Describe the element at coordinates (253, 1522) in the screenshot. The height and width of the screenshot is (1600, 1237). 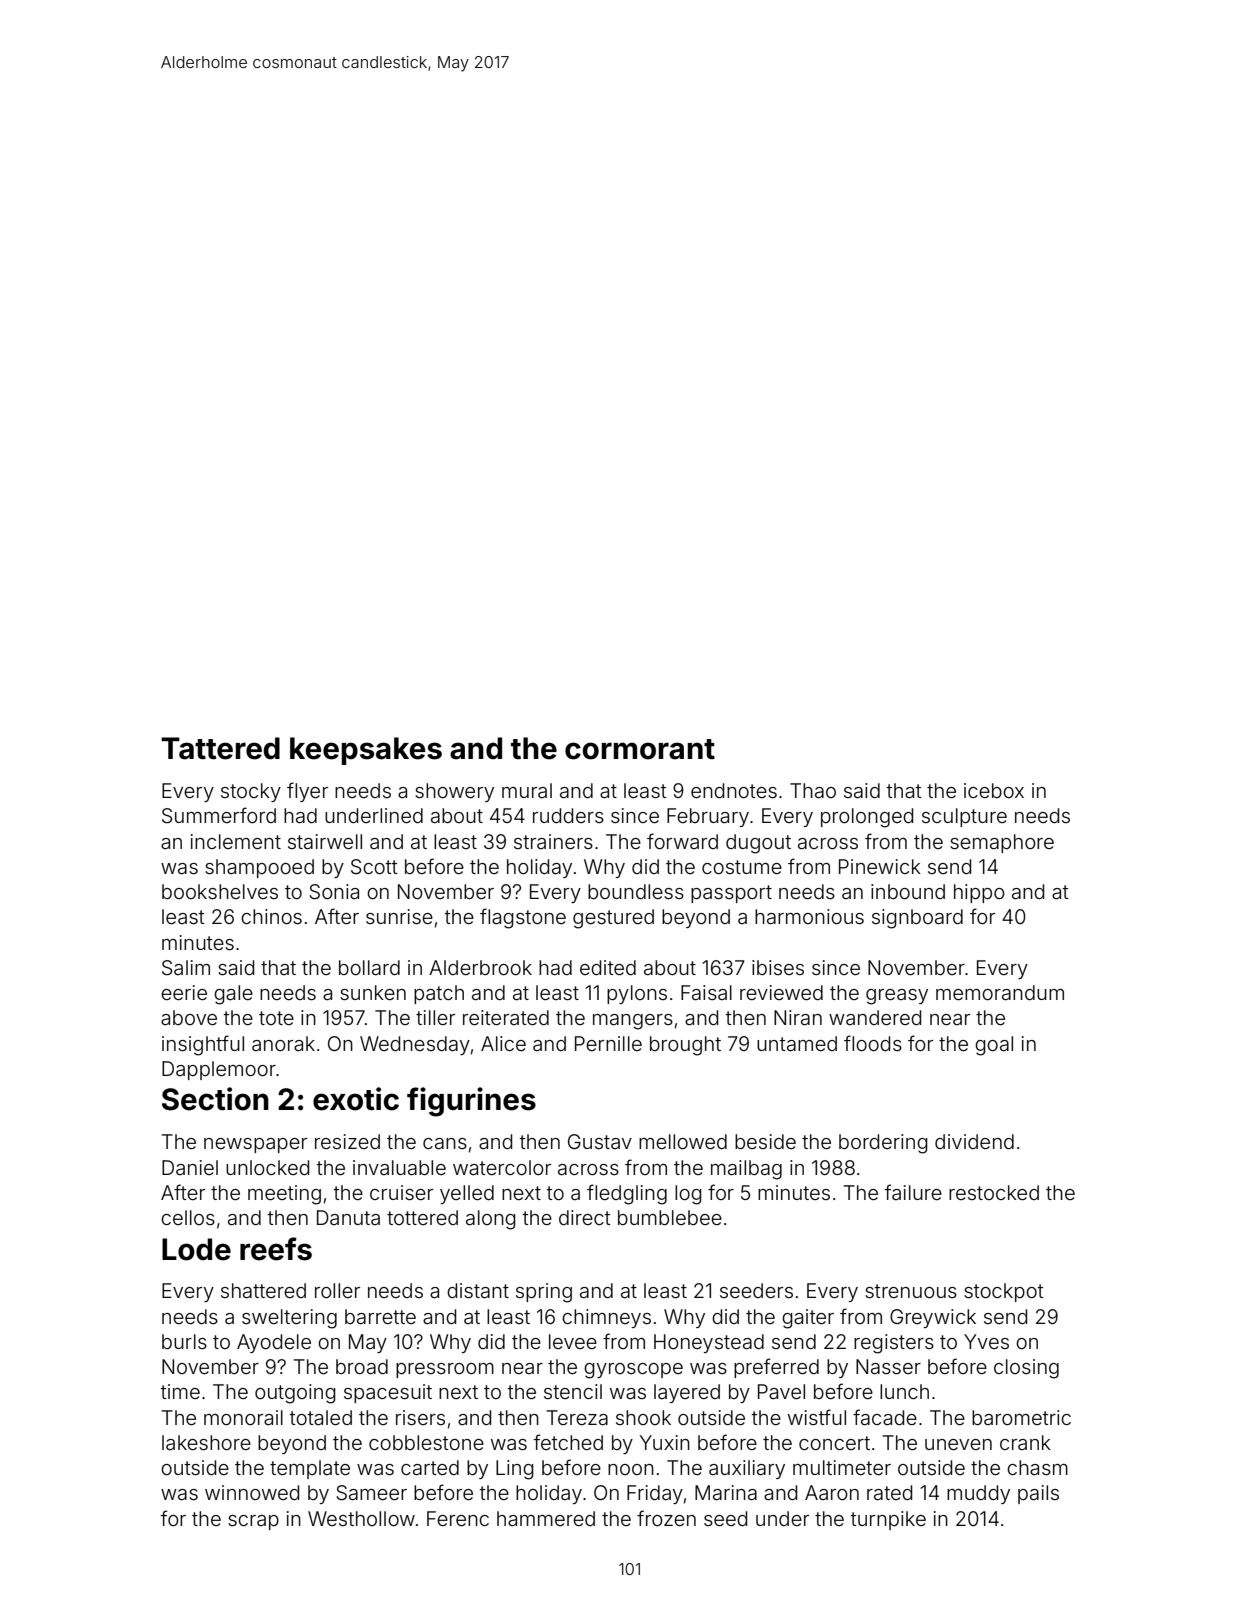
I see `scrap` at that location.
